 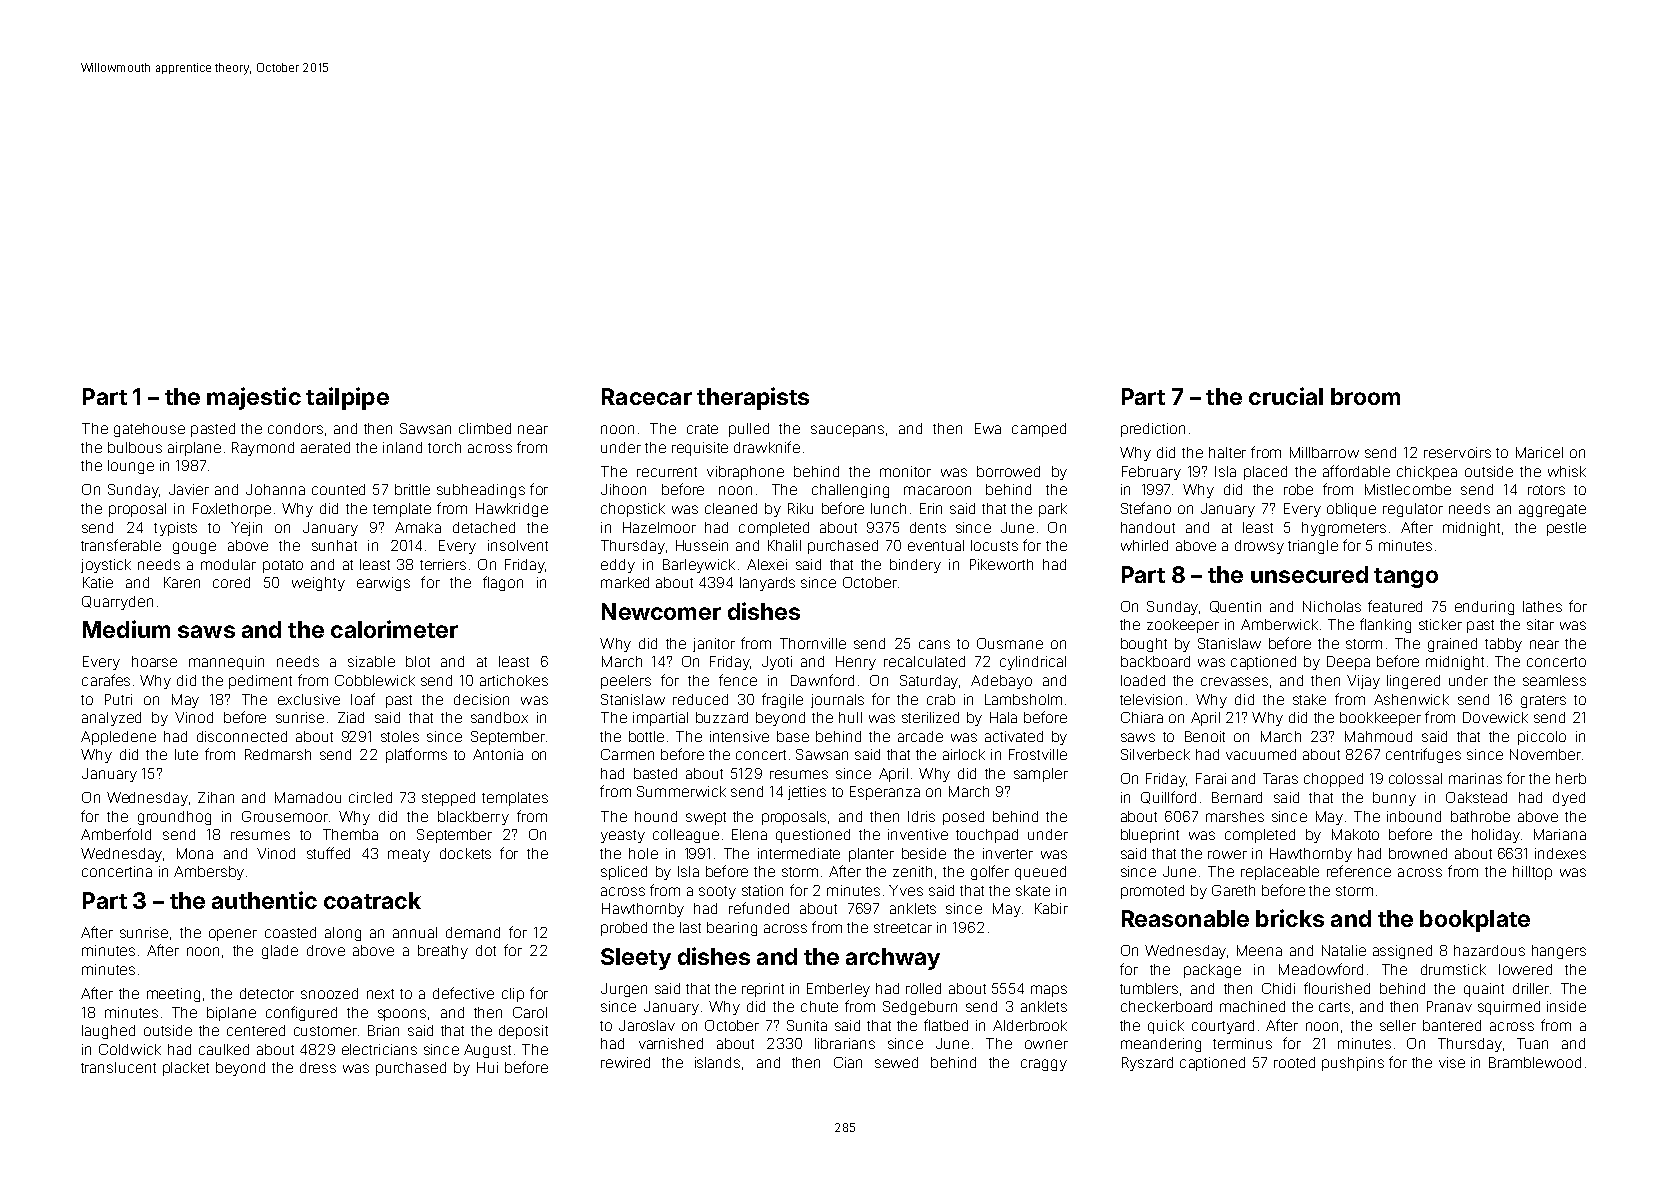 I want to click on locusts, so click(x=994, y=545).
